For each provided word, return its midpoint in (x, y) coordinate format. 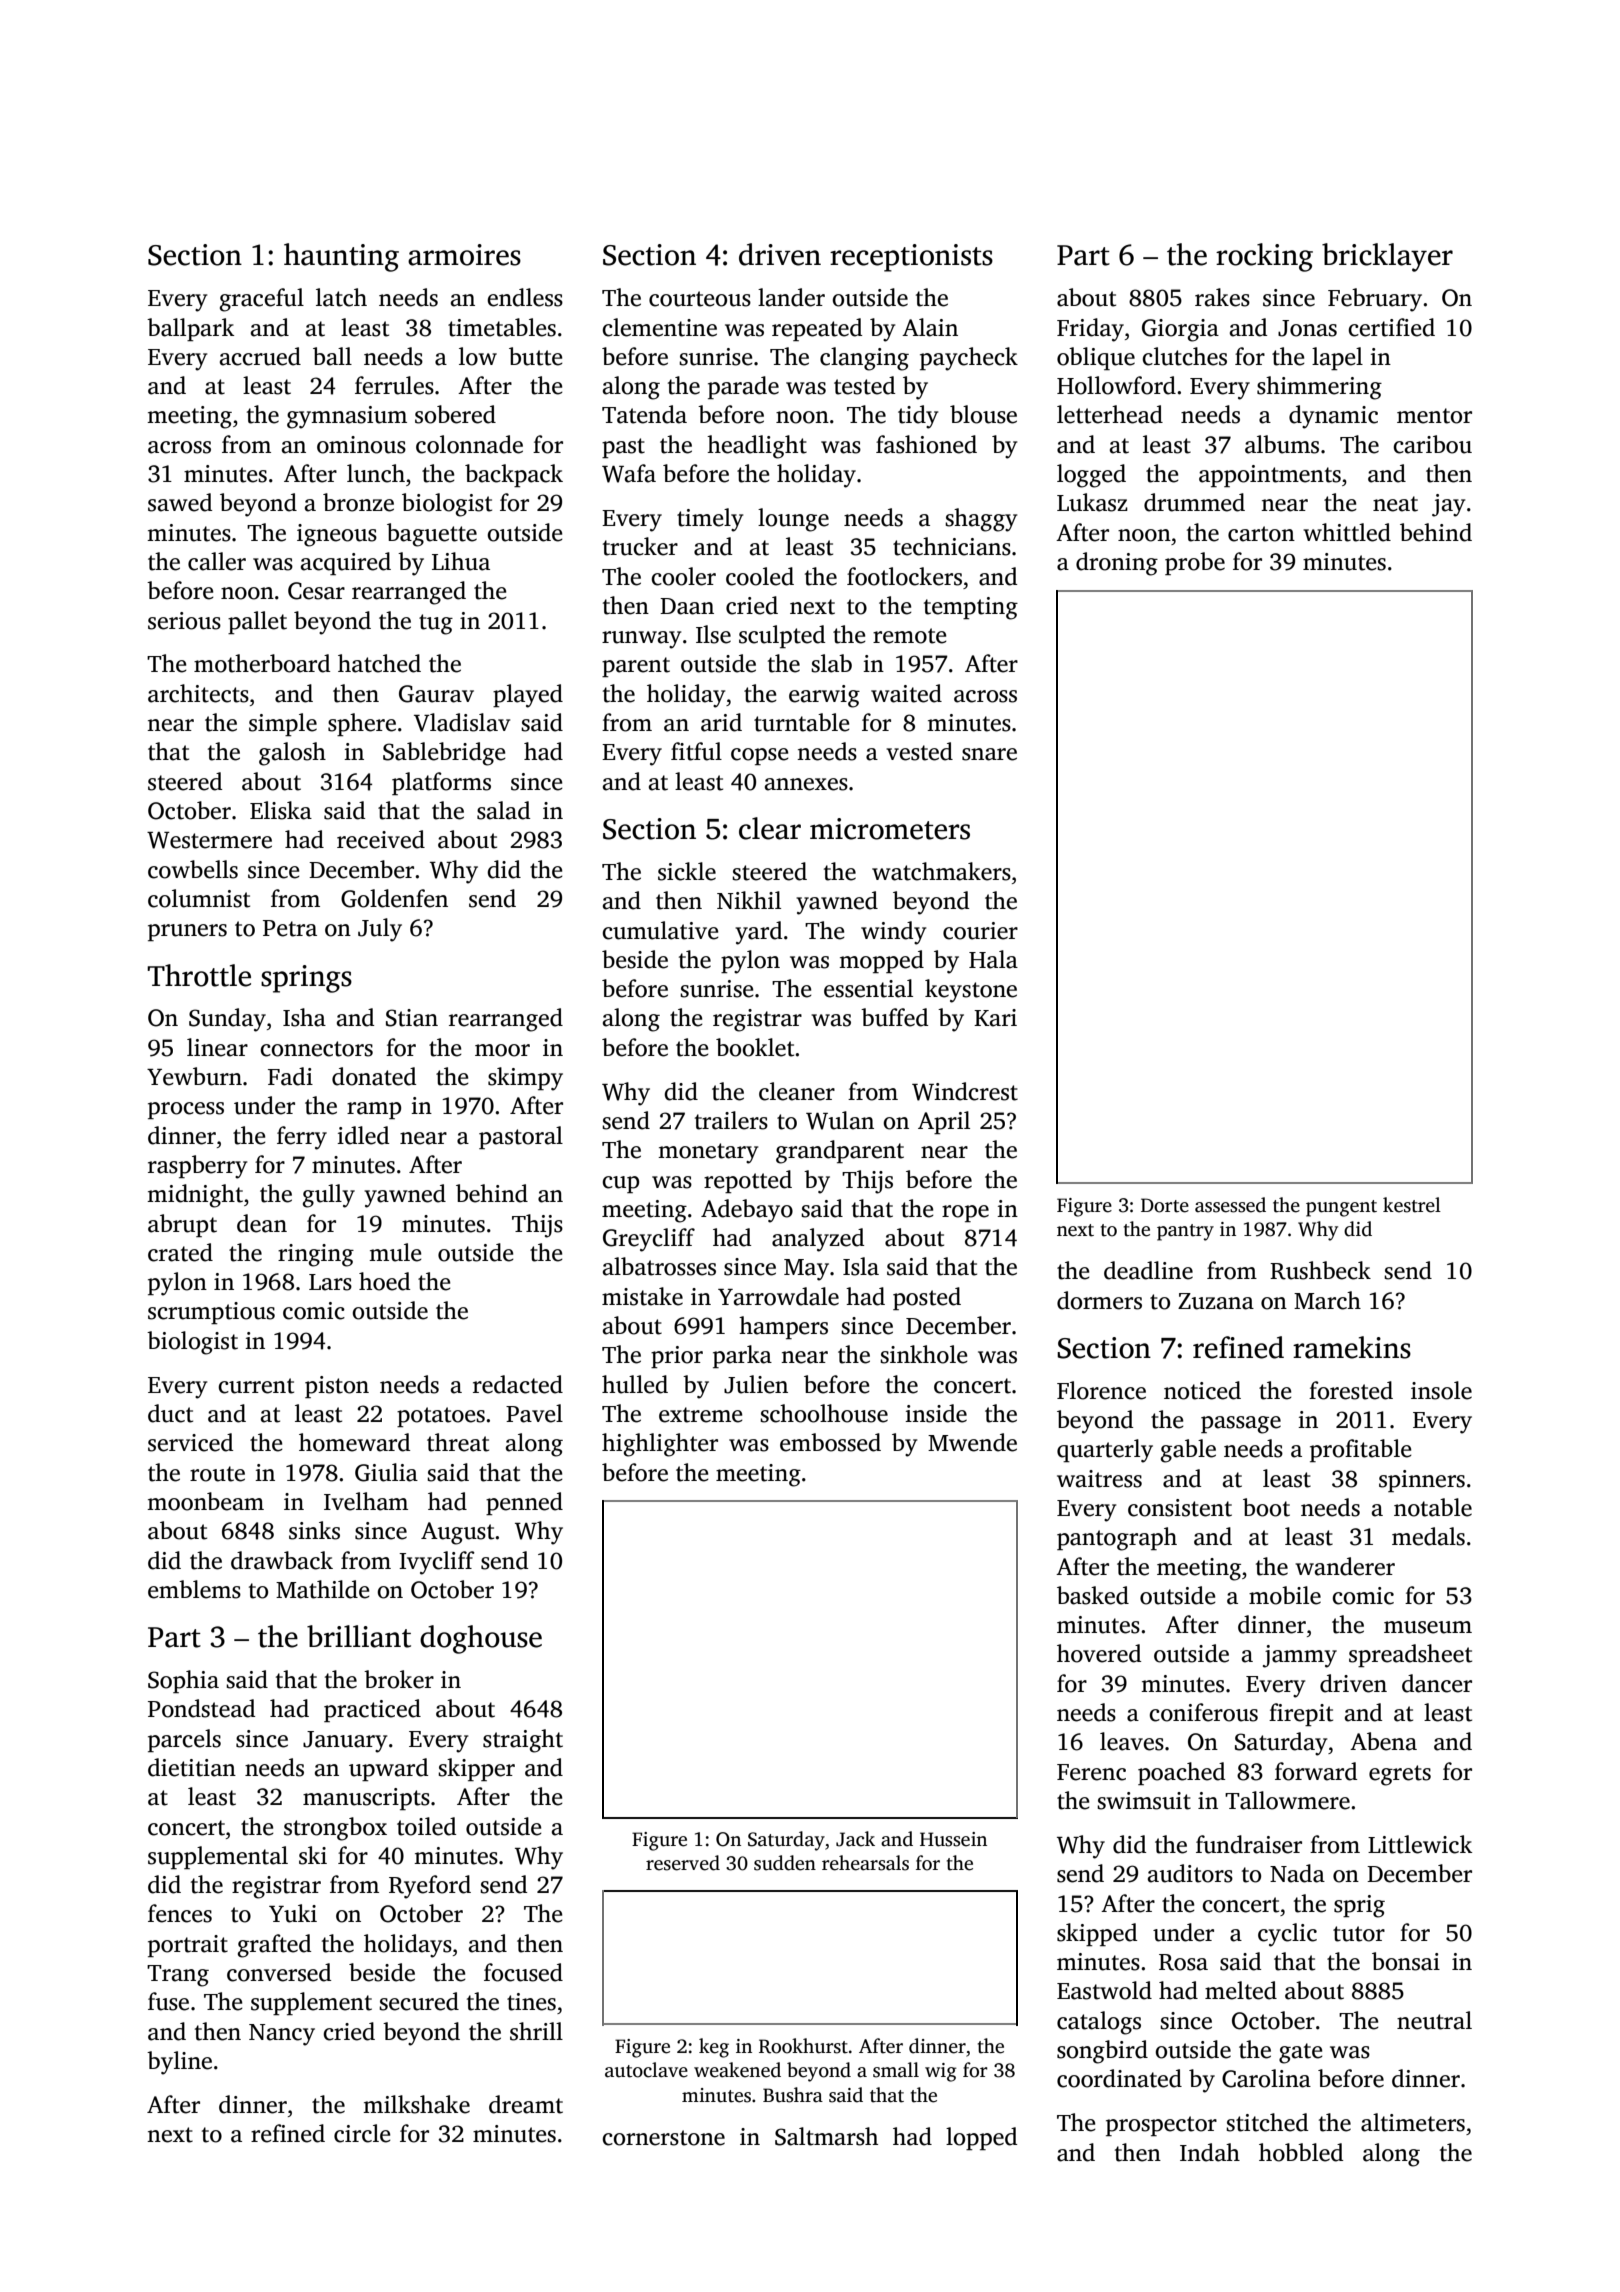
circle (362, 2133)
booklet (755, 1047)
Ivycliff (437, 1563)
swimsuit (1144, 1801)
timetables (502, 327)
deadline (1148, 1270)
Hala (993, 959)
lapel (1337, 358)
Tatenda (644, 414)
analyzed (818, 1240)
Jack (855, 1839)
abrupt (182, 1225)
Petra (290, 928)
